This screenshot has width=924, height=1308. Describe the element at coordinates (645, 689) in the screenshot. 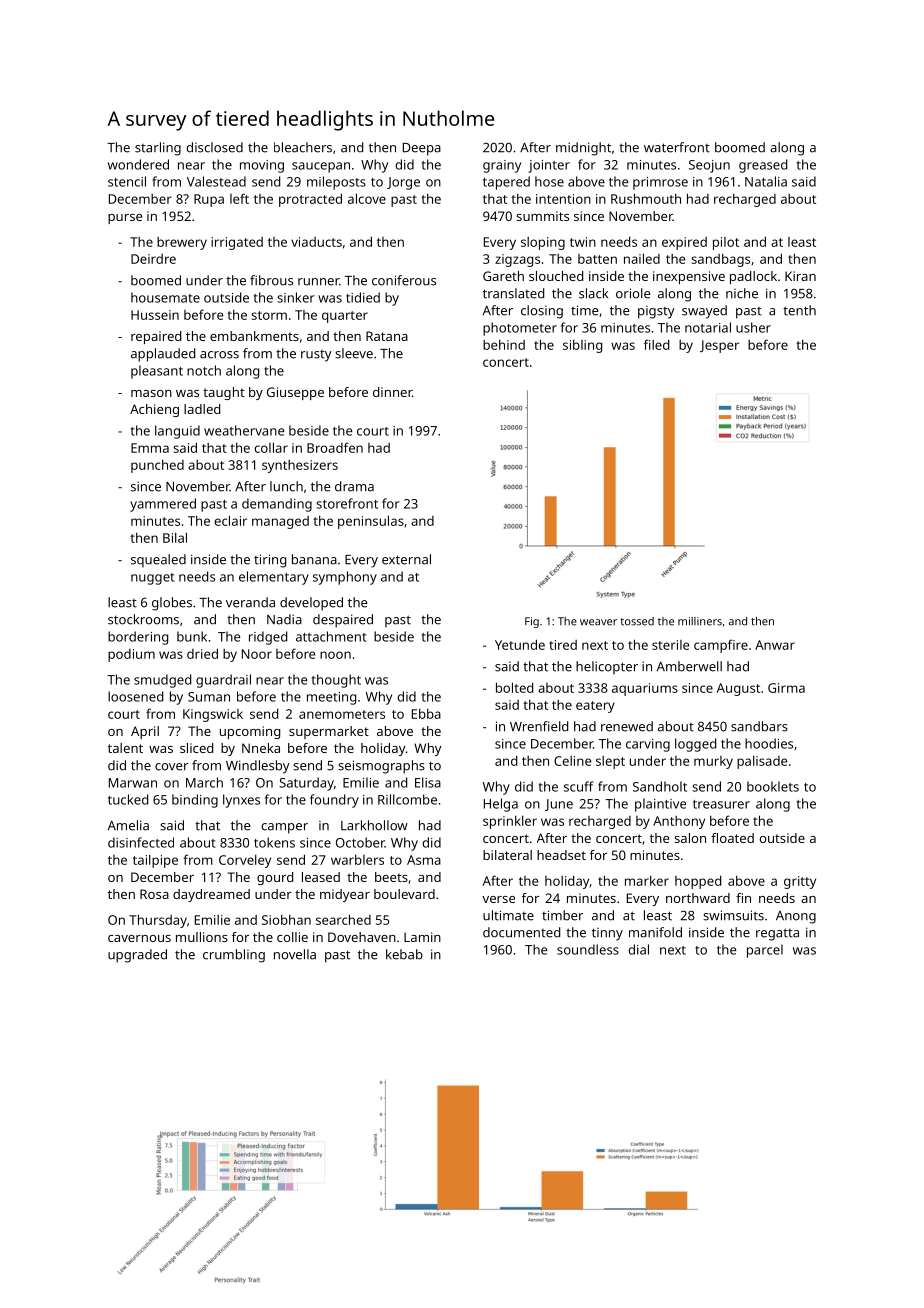

I see `aquariums` at that location.
